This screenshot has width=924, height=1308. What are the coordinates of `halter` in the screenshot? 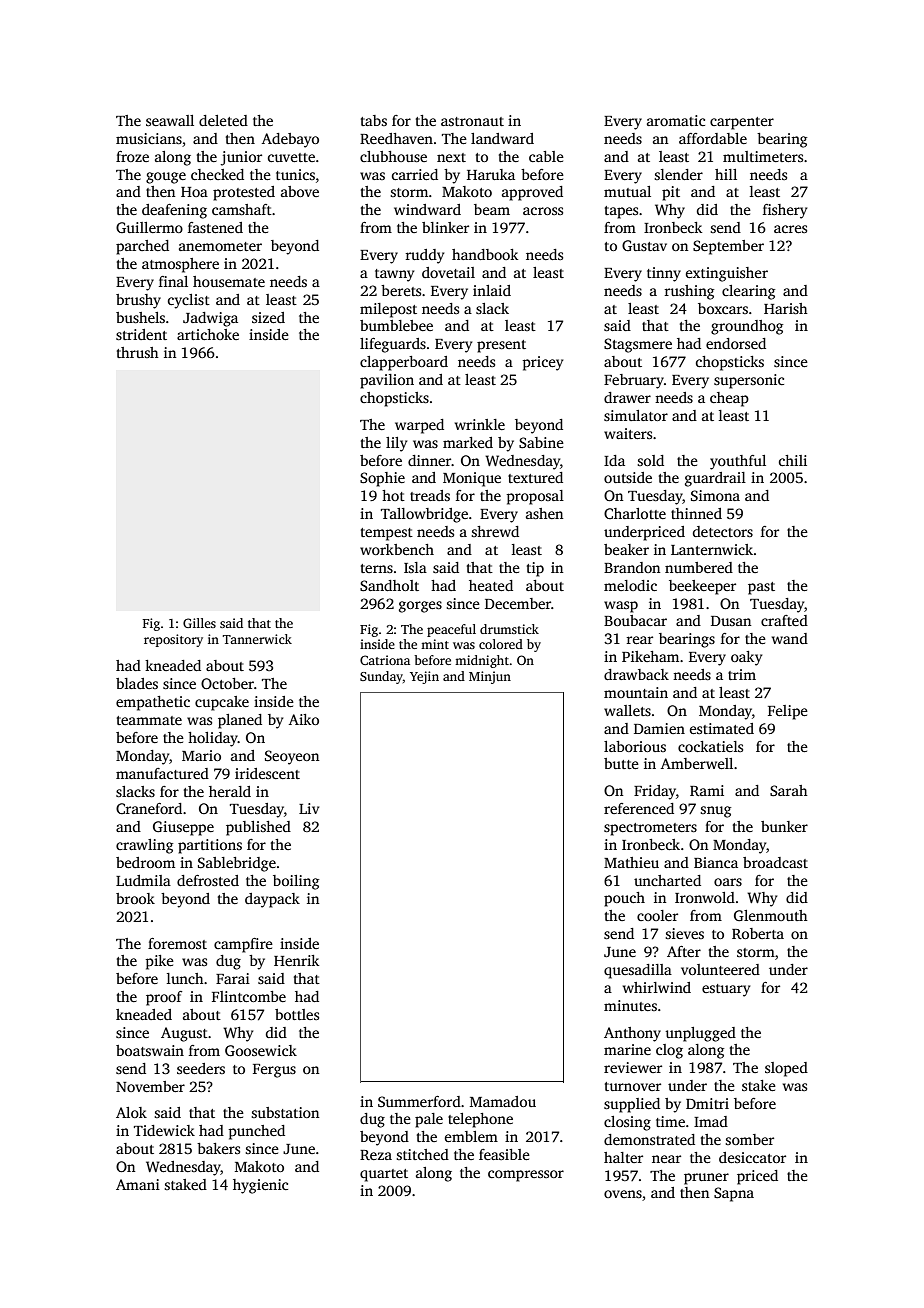 It's located at (623, 1157).
